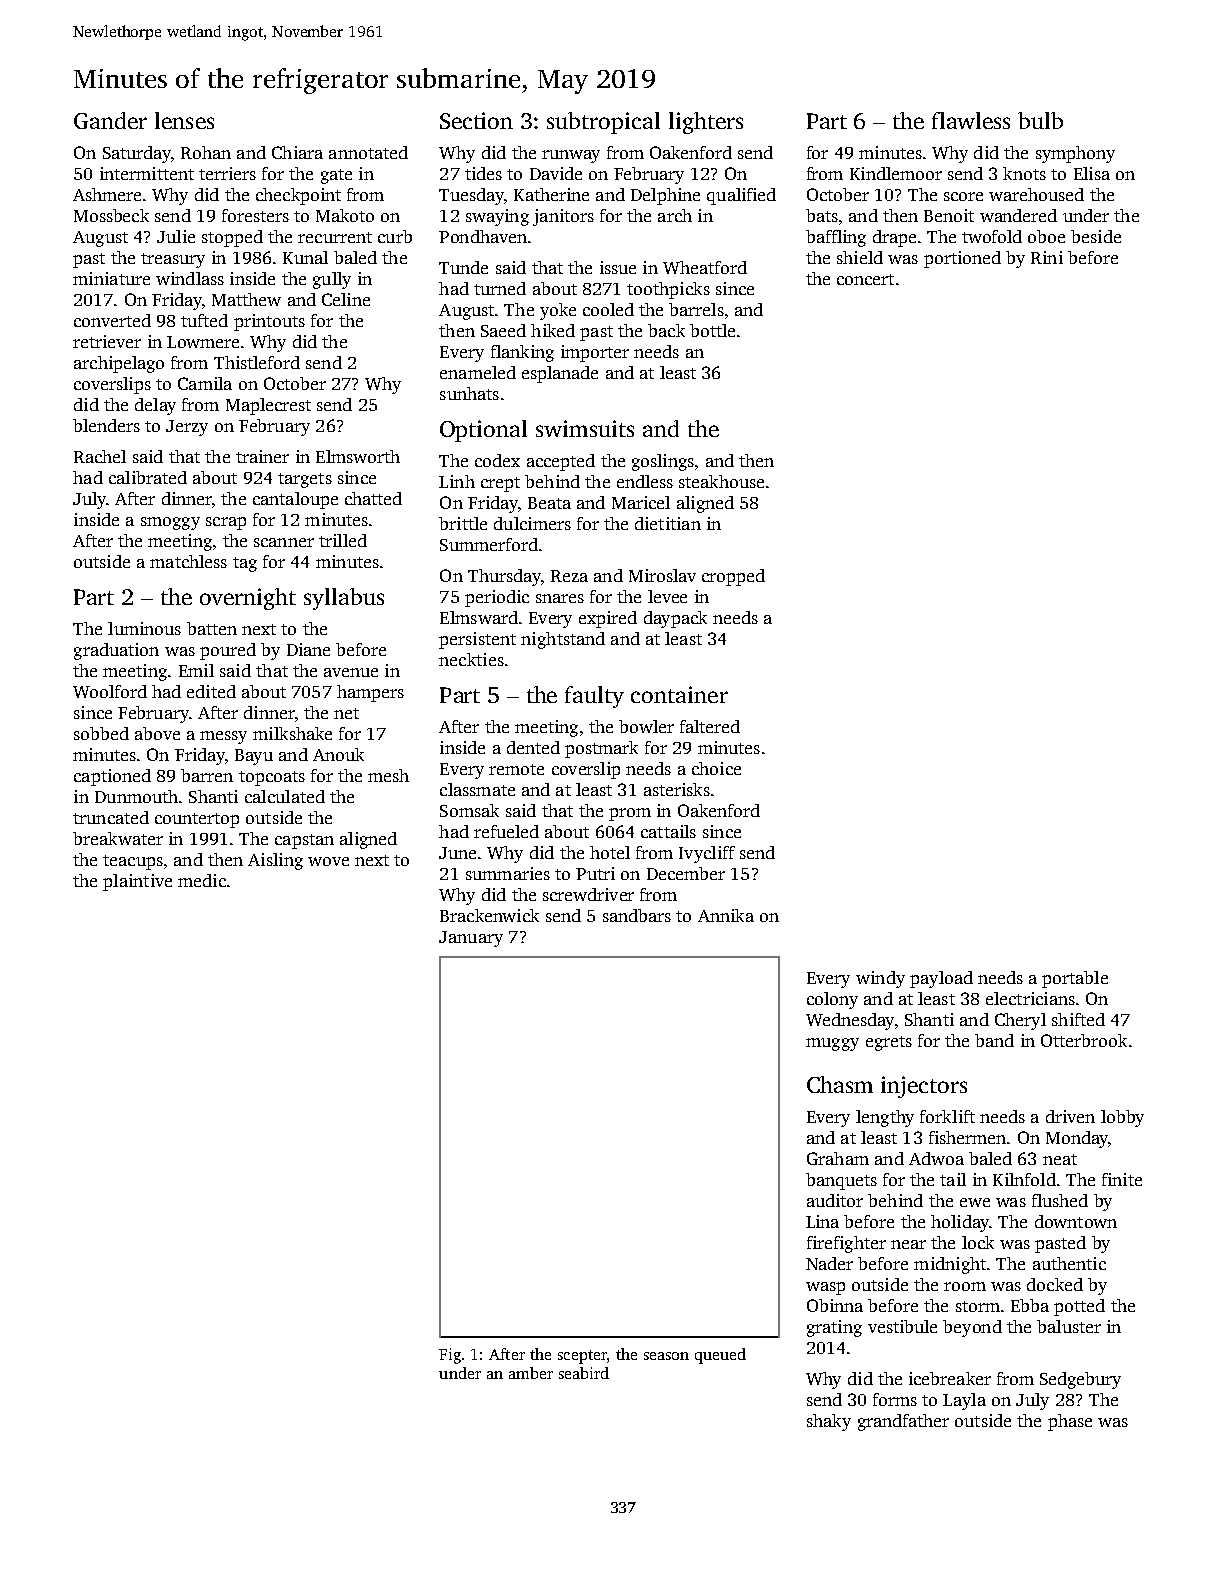  I want to click on January, so click(471, 939).
